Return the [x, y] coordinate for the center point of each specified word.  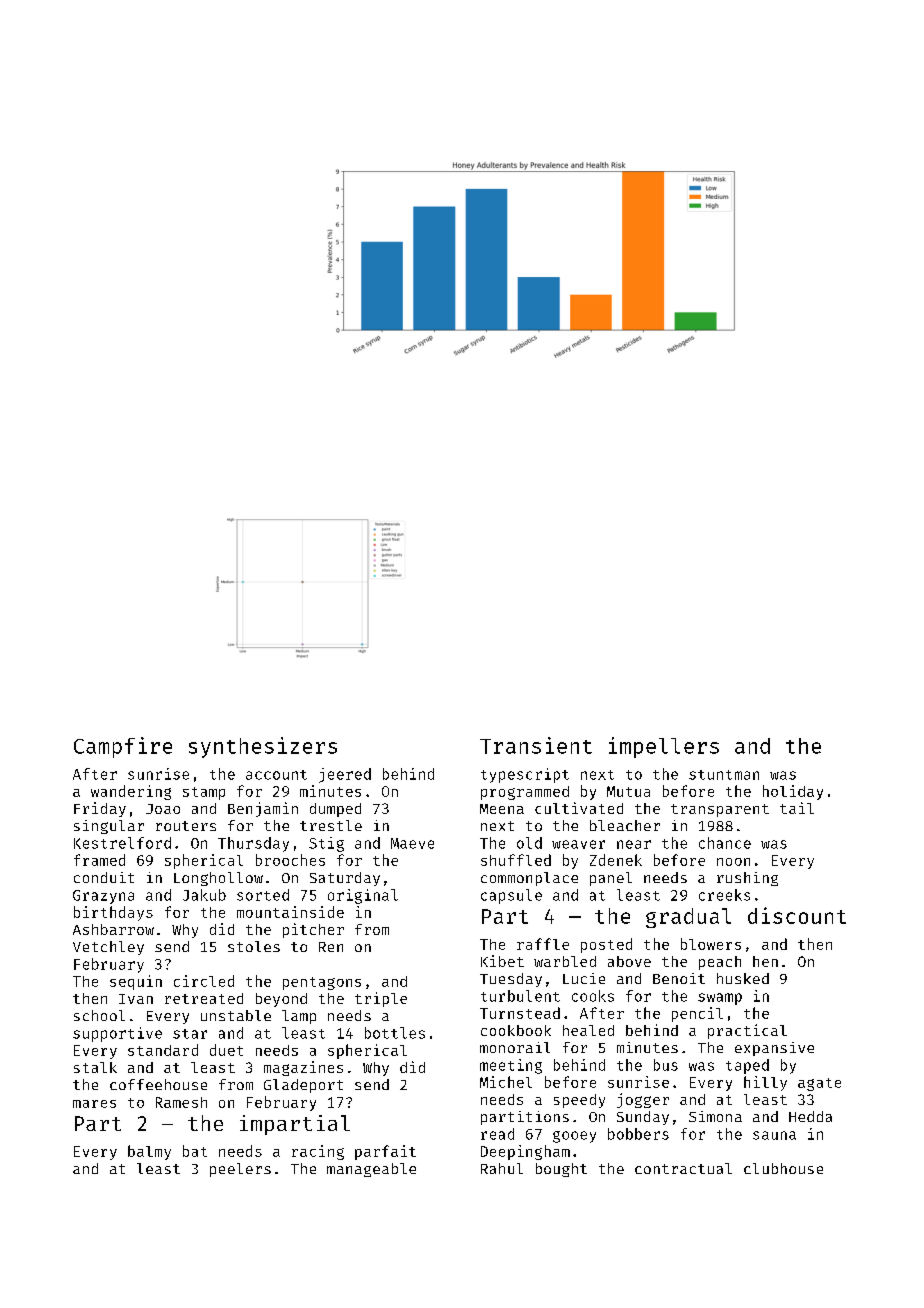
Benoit [679, 978]
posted [606, 945]
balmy [149, 1152]
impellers [664, 747]
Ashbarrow [113, 929]
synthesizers [263, 747]
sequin [136, 982]
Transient [536, 745]
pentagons [322, 983]
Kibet [502, 961]
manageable [371, 1170]
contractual [683, 1168]
